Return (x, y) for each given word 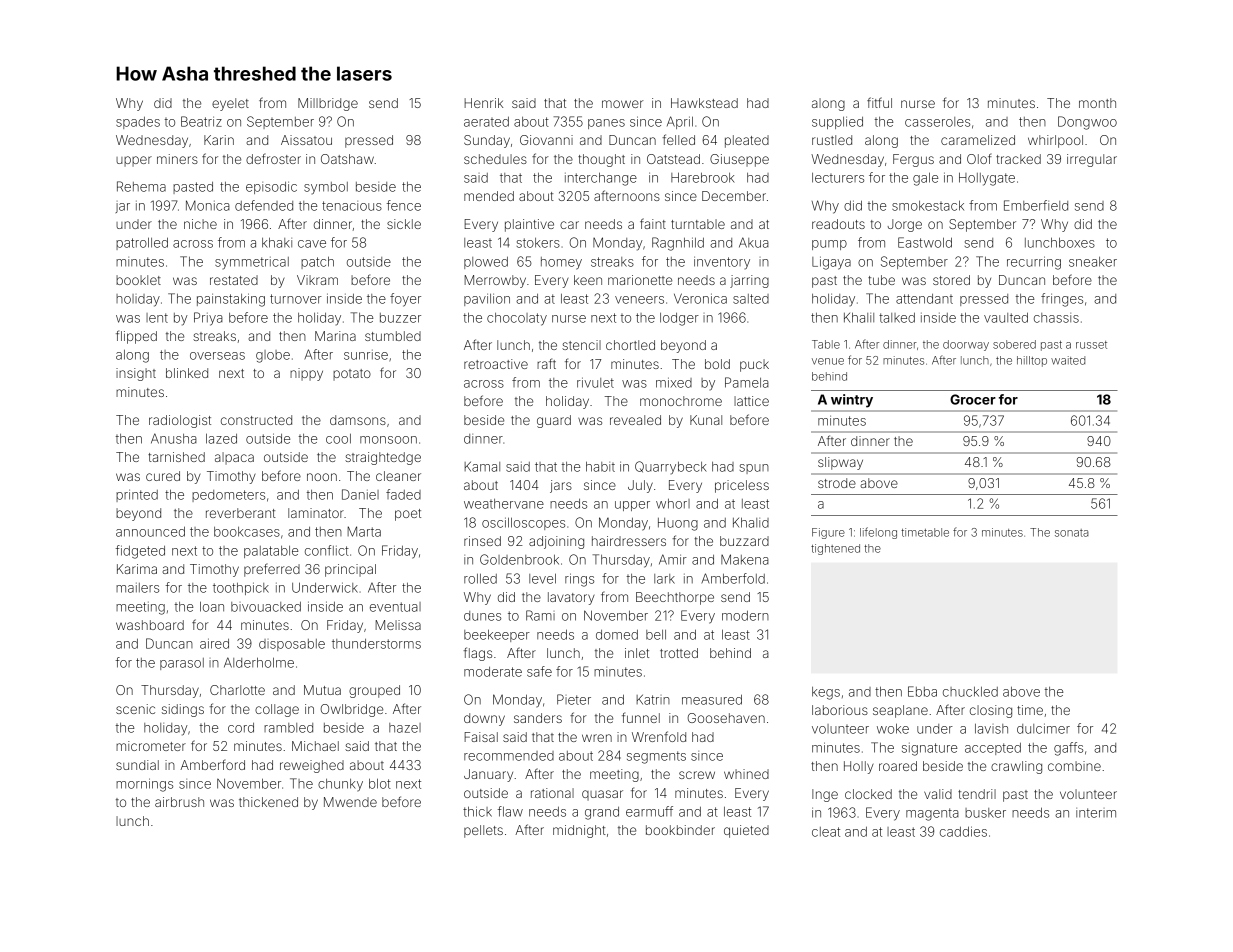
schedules (495, 159)
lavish (991, 729)
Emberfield (1036, 205)
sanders (538, 718)
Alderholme (259, 662)
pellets (483, 831)
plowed (486, 263)
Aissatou (306, 140)
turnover (296, 299)
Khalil (859, 317)
